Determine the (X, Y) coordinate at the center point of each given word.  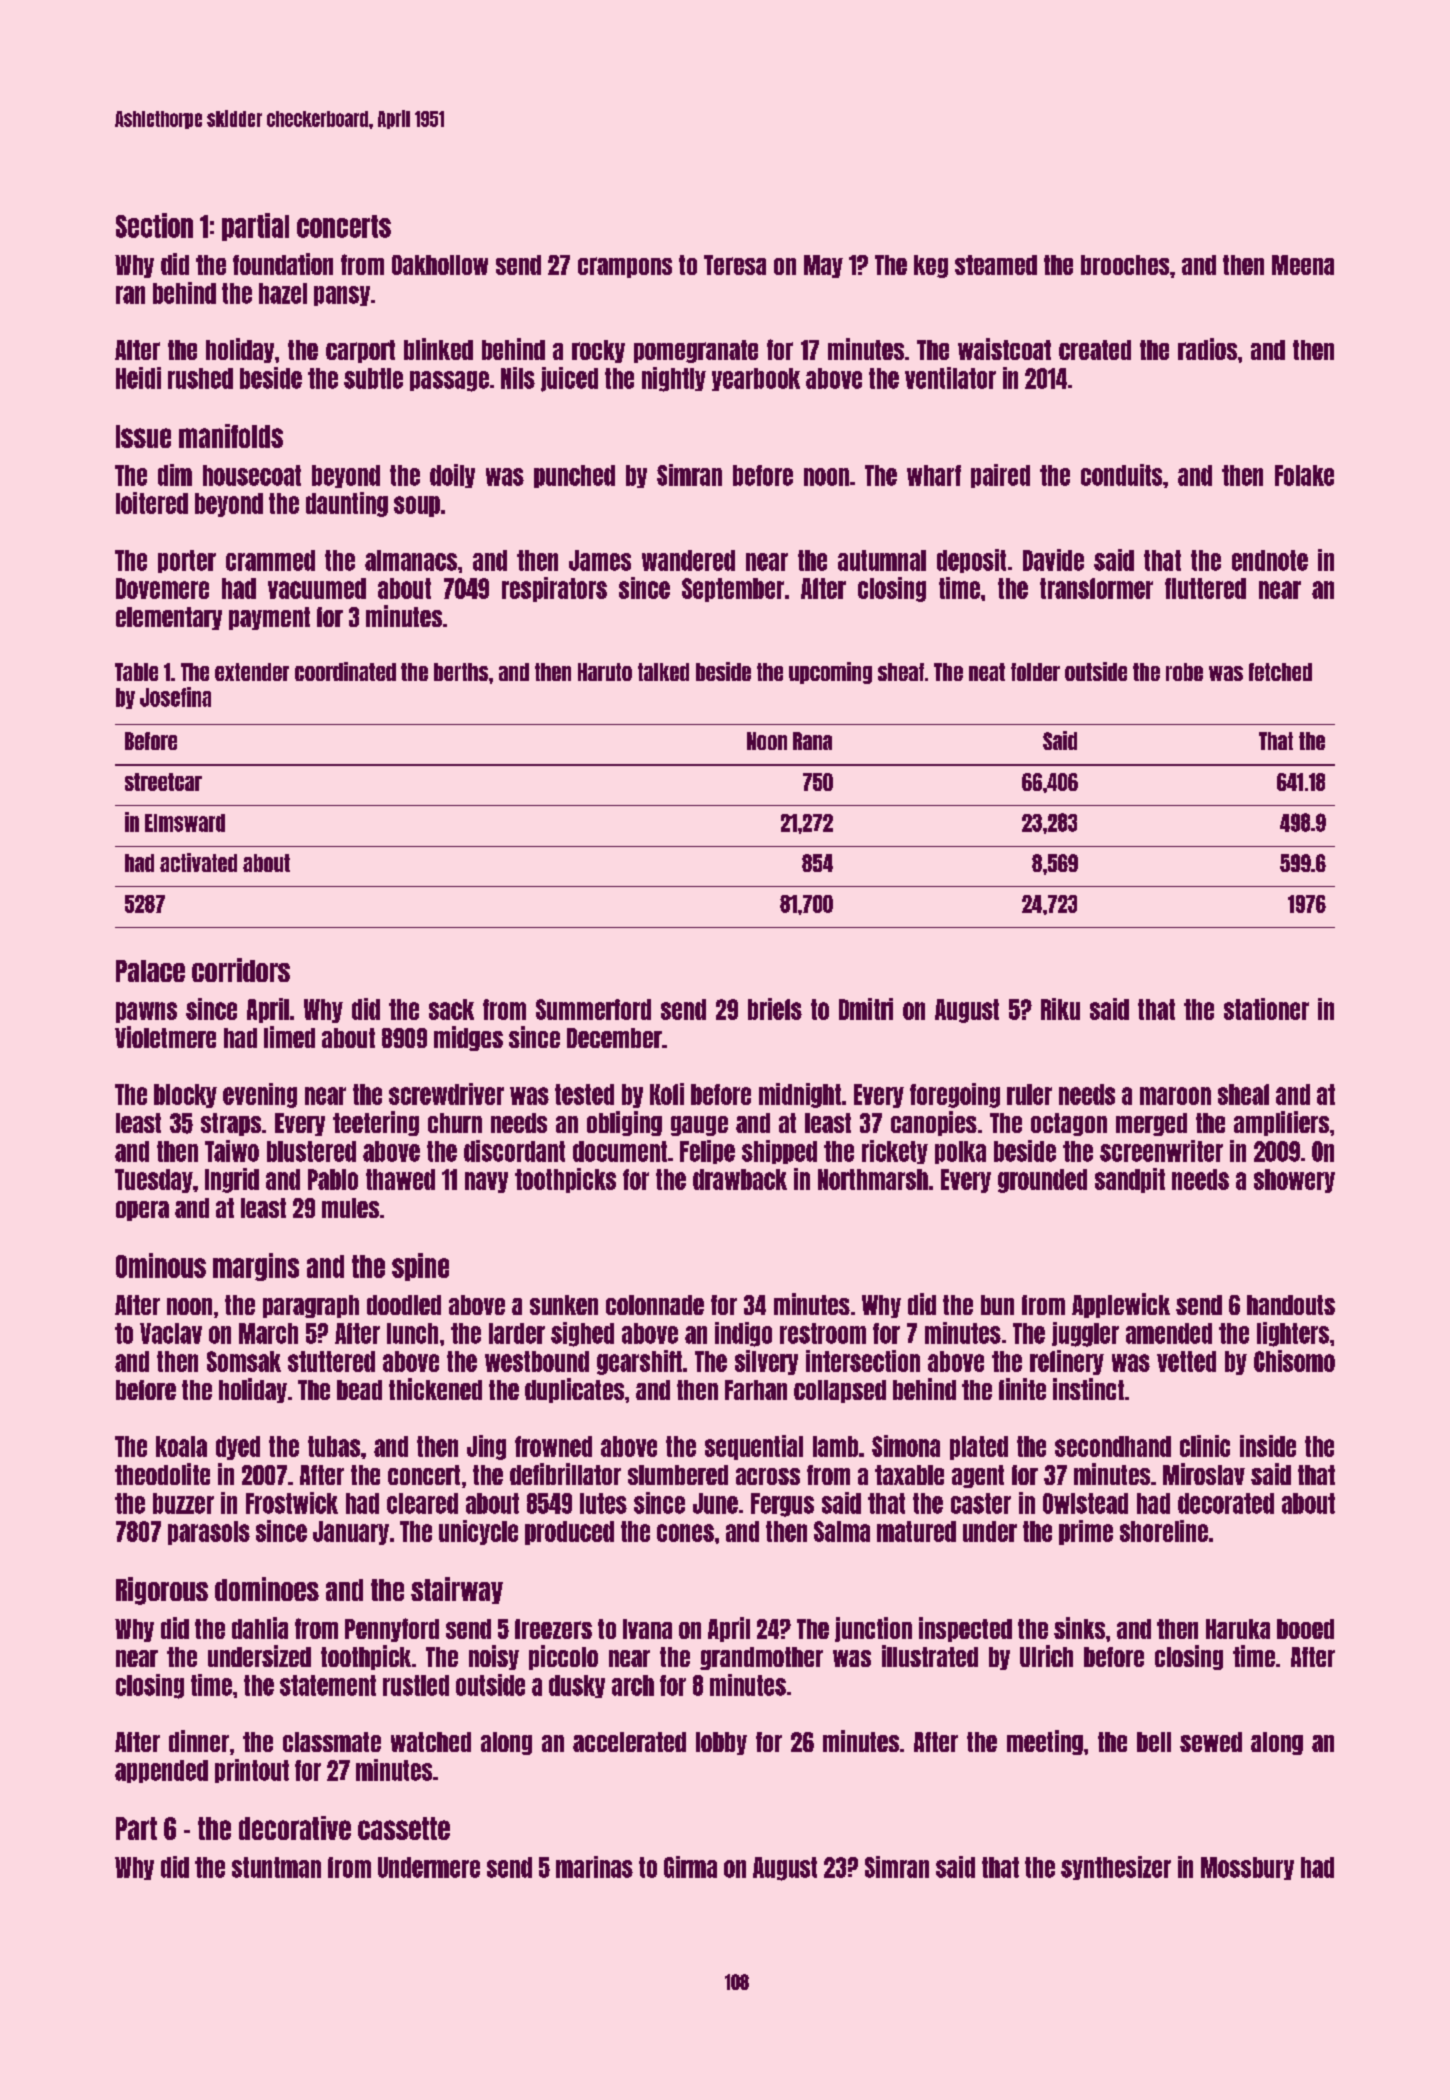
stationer (1266, 1009)
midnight (800, 1095)
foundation (283, 264)
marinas (594, 1867)
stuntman (276, 1867)
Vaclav (171, 1333)
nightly (674, 379)
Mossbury (1247, 1868)
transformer (1096, 588)
